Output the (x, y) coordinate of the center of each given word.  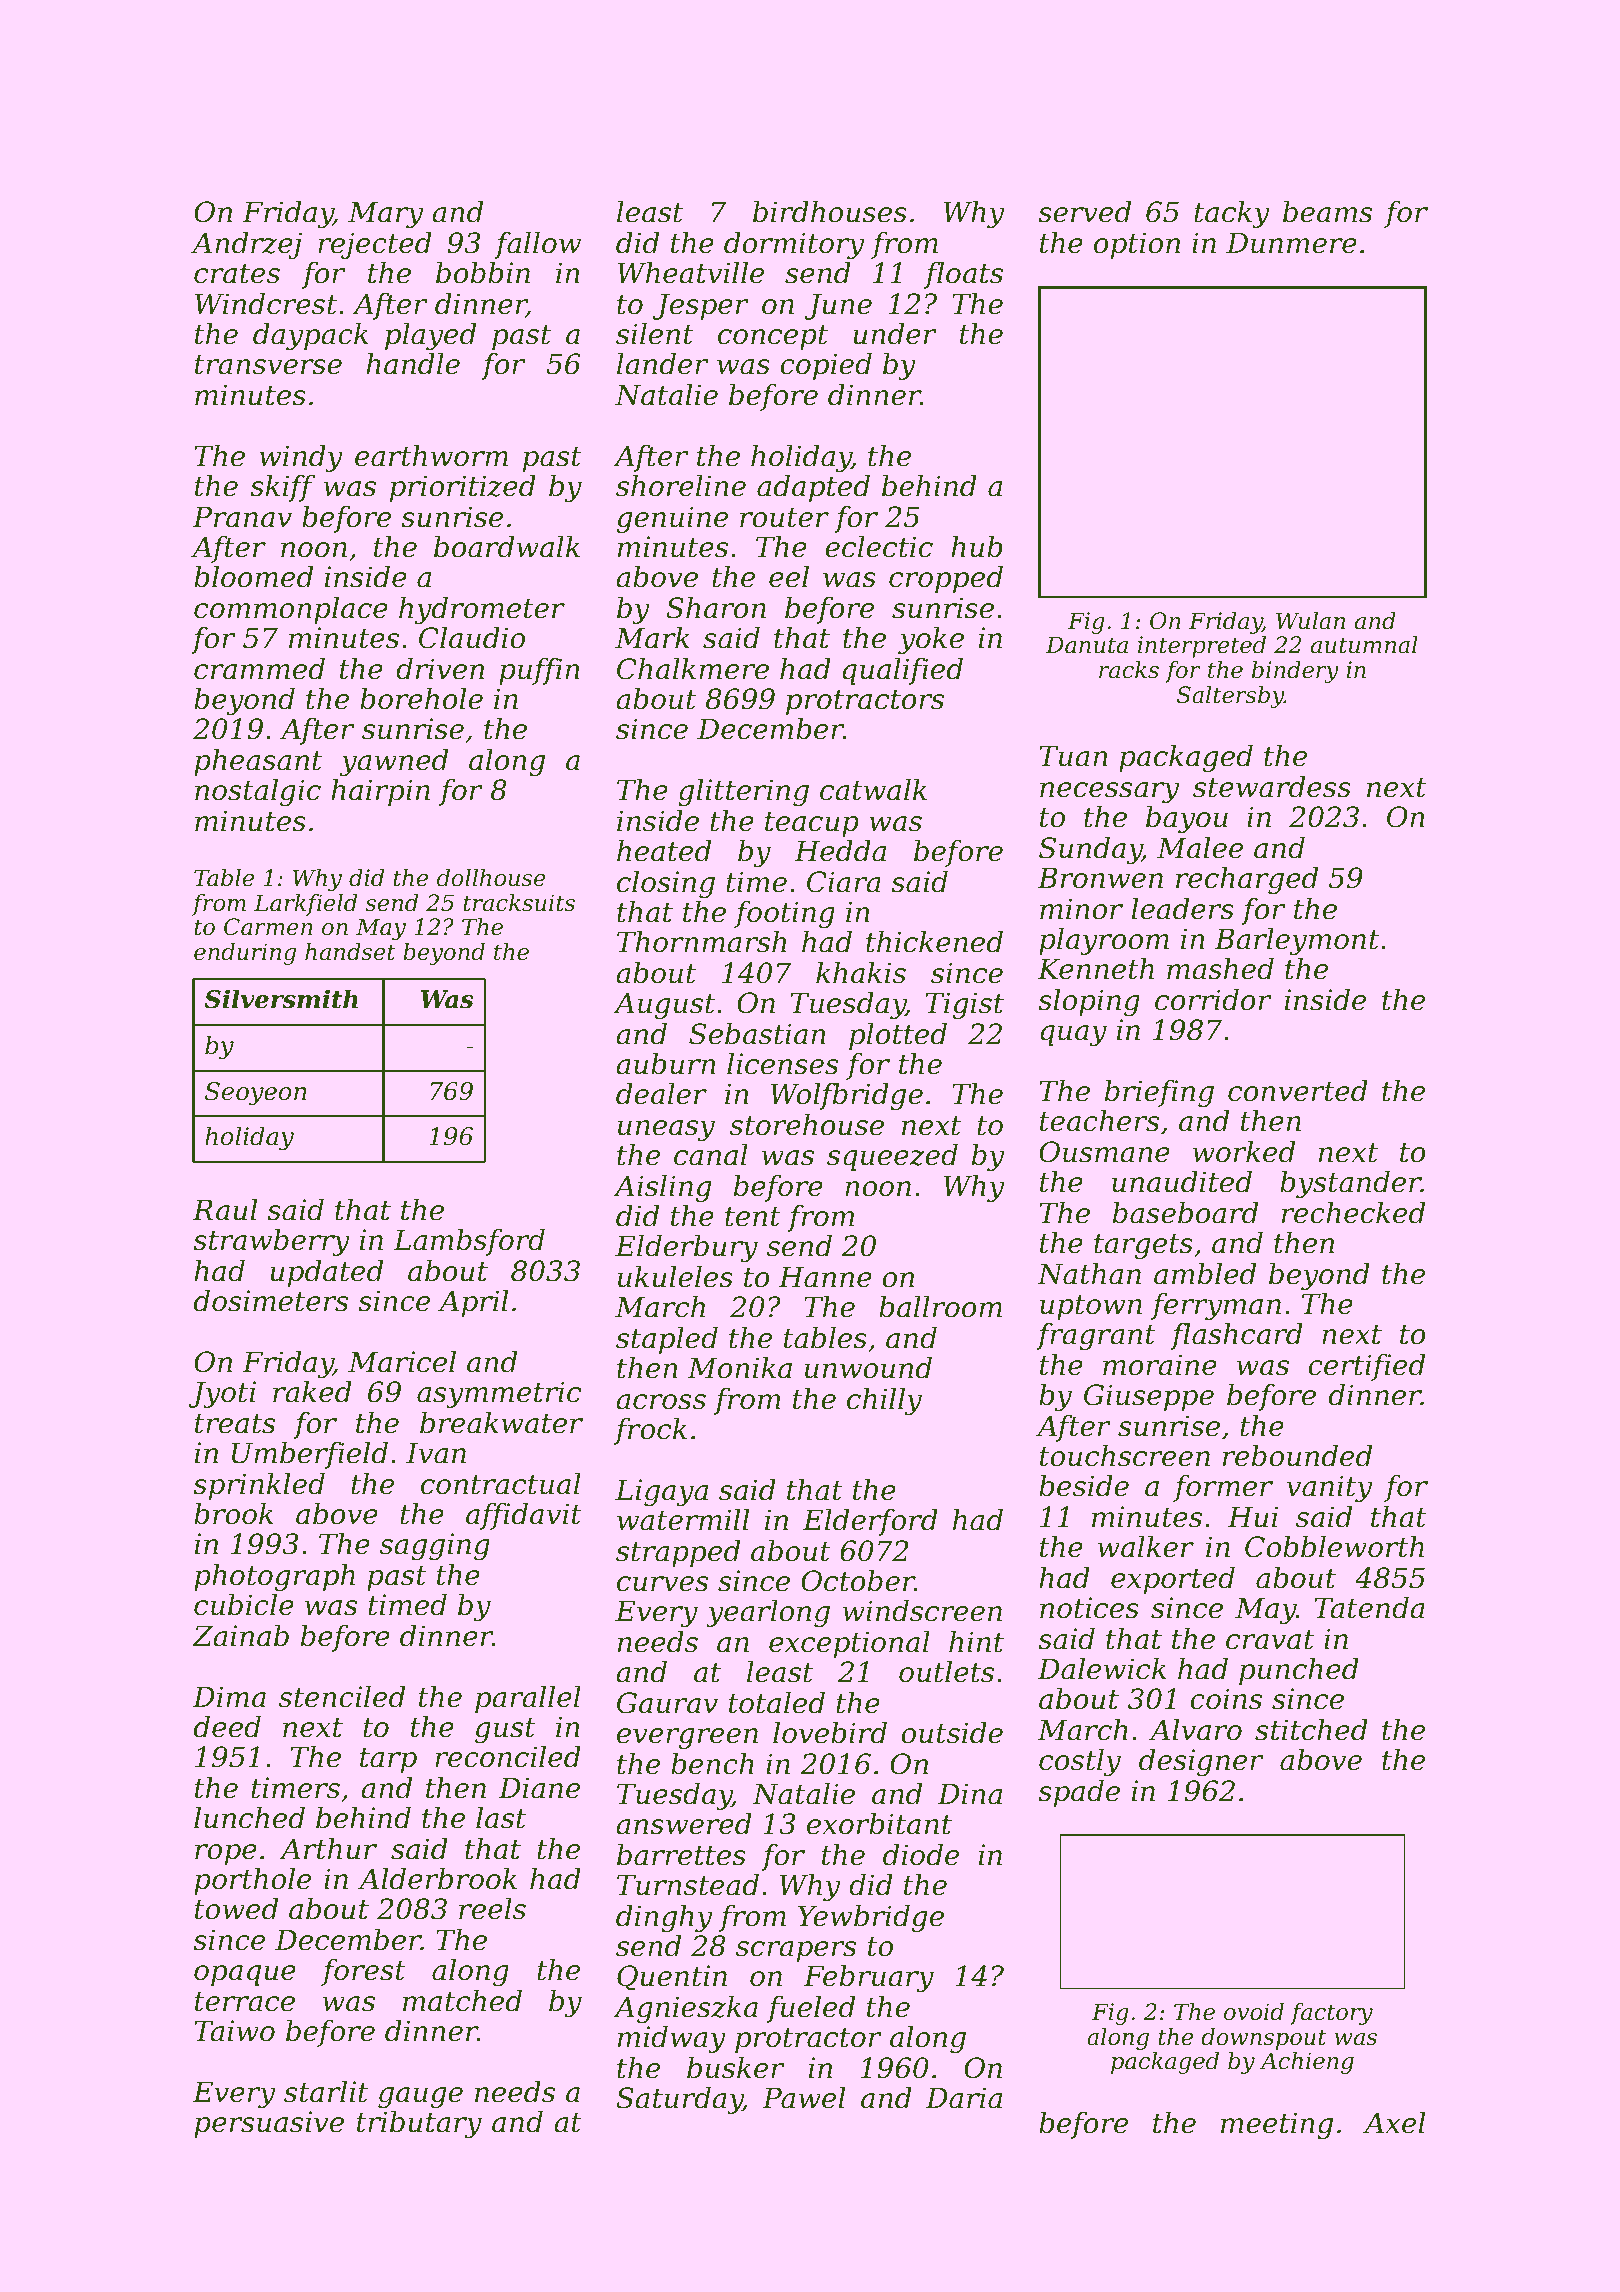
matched (462, 2001)
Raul (225, 1210)
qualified (903, 671)
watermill (683, 1520)
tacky (1232, 214)
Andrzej (246, 245)
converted (1298, 1091)
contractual (501, 1484)
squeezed (892, 1157)
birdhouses (830, 212)
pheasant (258, 762)
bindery (1295, 672)
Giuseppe (1149, 1397)
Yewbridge (871, 1918)
